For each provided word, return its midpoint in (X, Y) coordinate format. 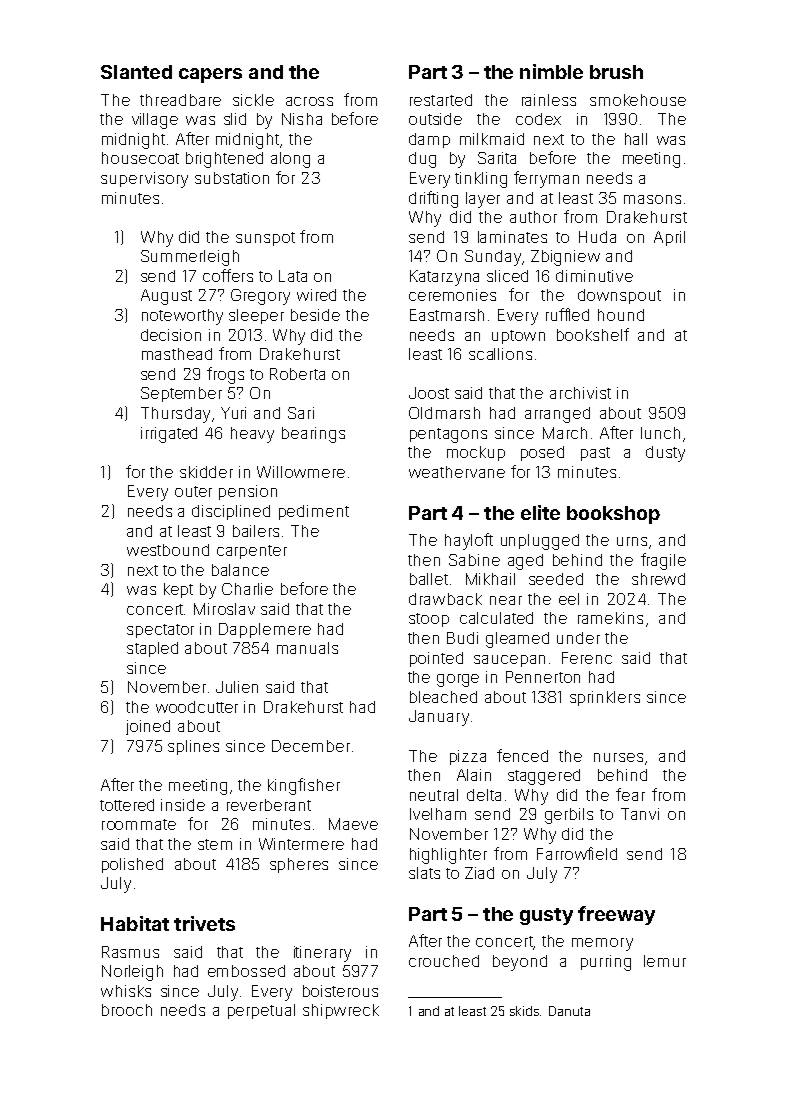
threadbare (180, 100)
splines (193, 747)
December (311, 746)
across (309, 101)
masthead (177, 354)
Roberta (297, 374)
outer (193, 491)
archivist (580, 393)
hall (636, 139)
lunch (660, 433)
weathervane (457, 472)
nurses (618, 757)
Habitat (135, 923)
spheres (299, 865)
